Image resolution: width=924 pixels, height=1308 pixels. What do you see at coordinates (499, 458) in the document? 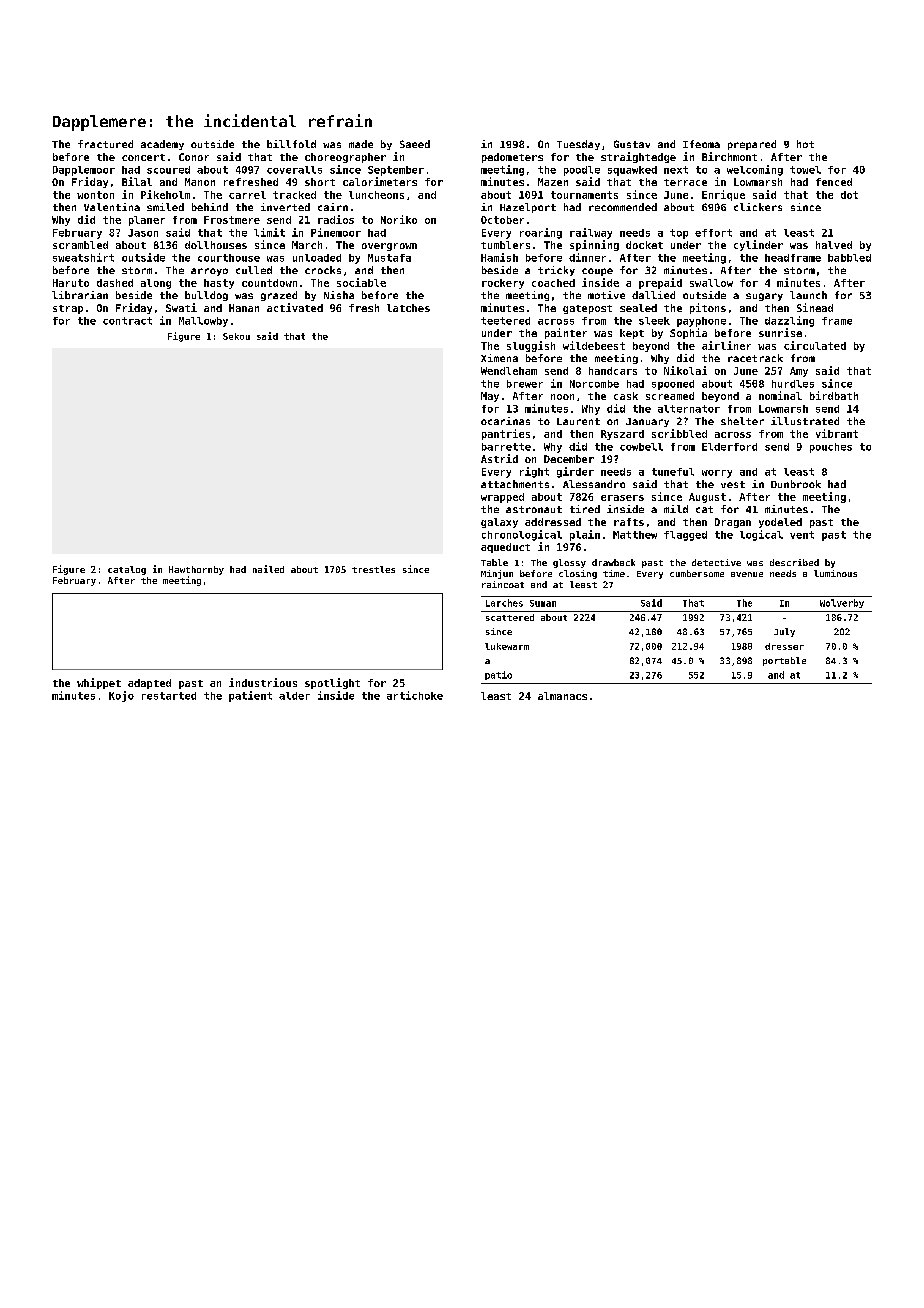
I see `Astrid` at bounding box center [499, 458].
